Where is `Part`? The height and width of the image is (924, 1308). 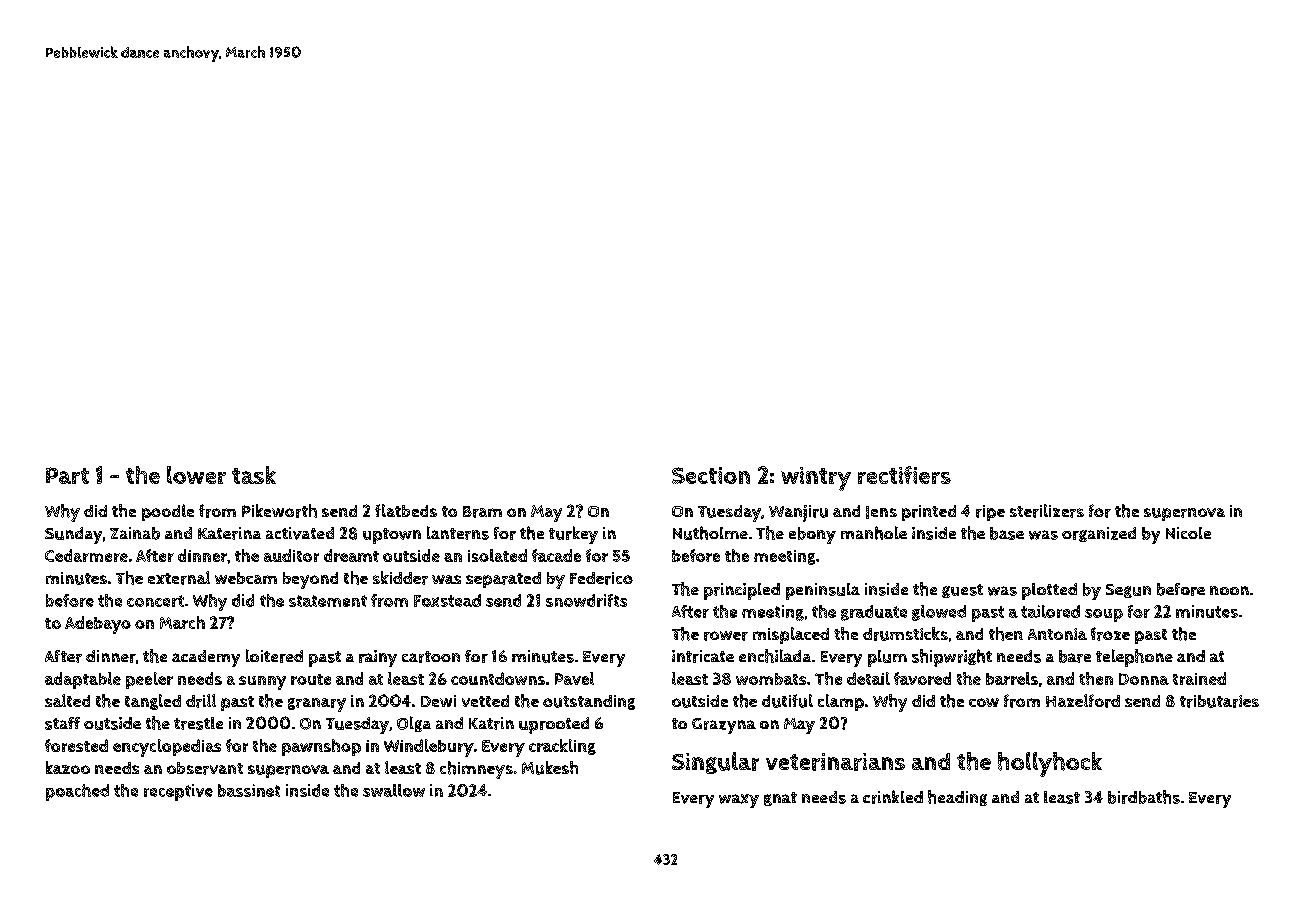 Part is located at coordinates (67, 475).
